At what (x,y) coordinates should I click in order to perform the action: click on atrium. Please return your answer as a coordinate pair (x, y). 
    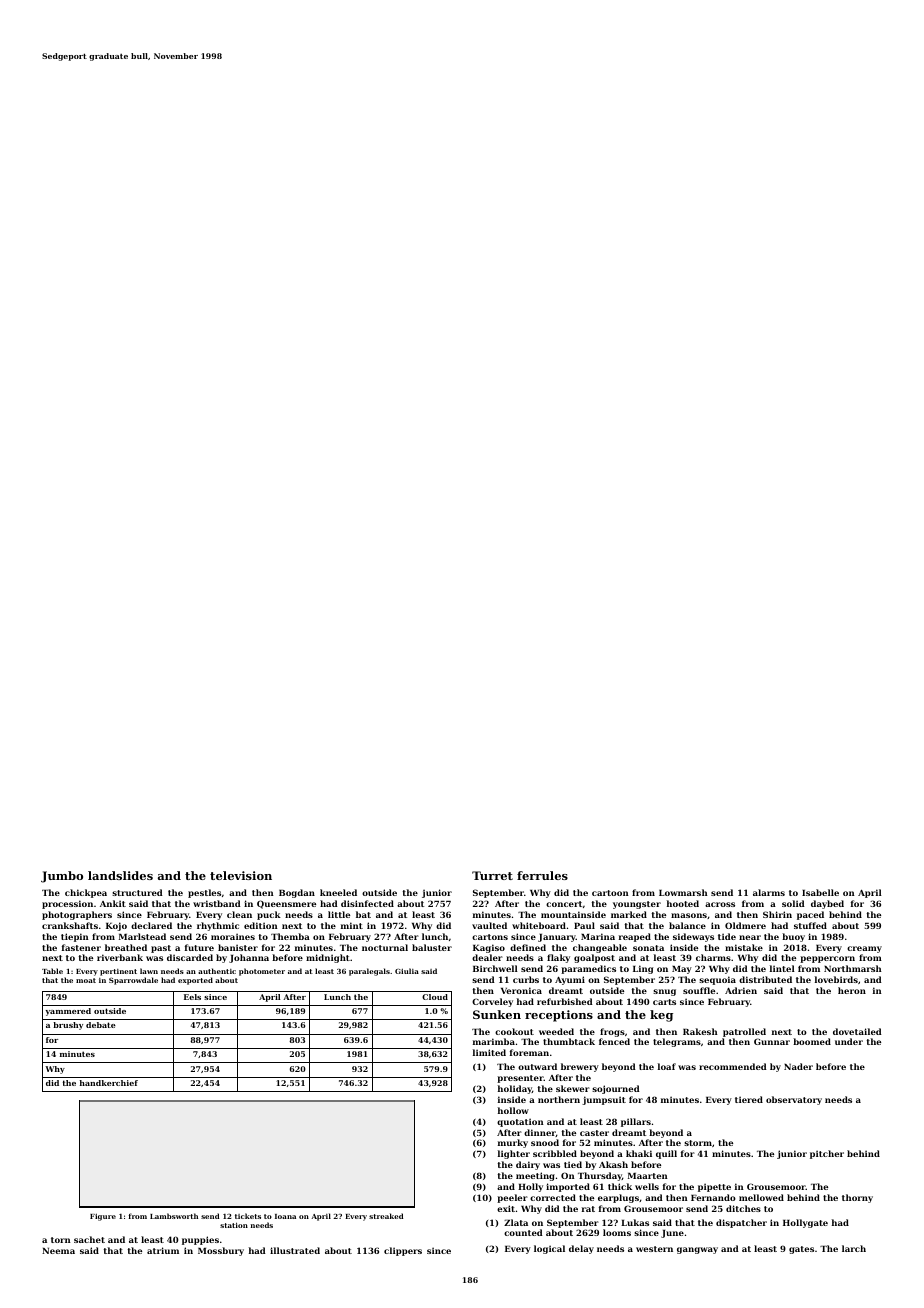
    Looking at the image, I should click on (163, 1250).
